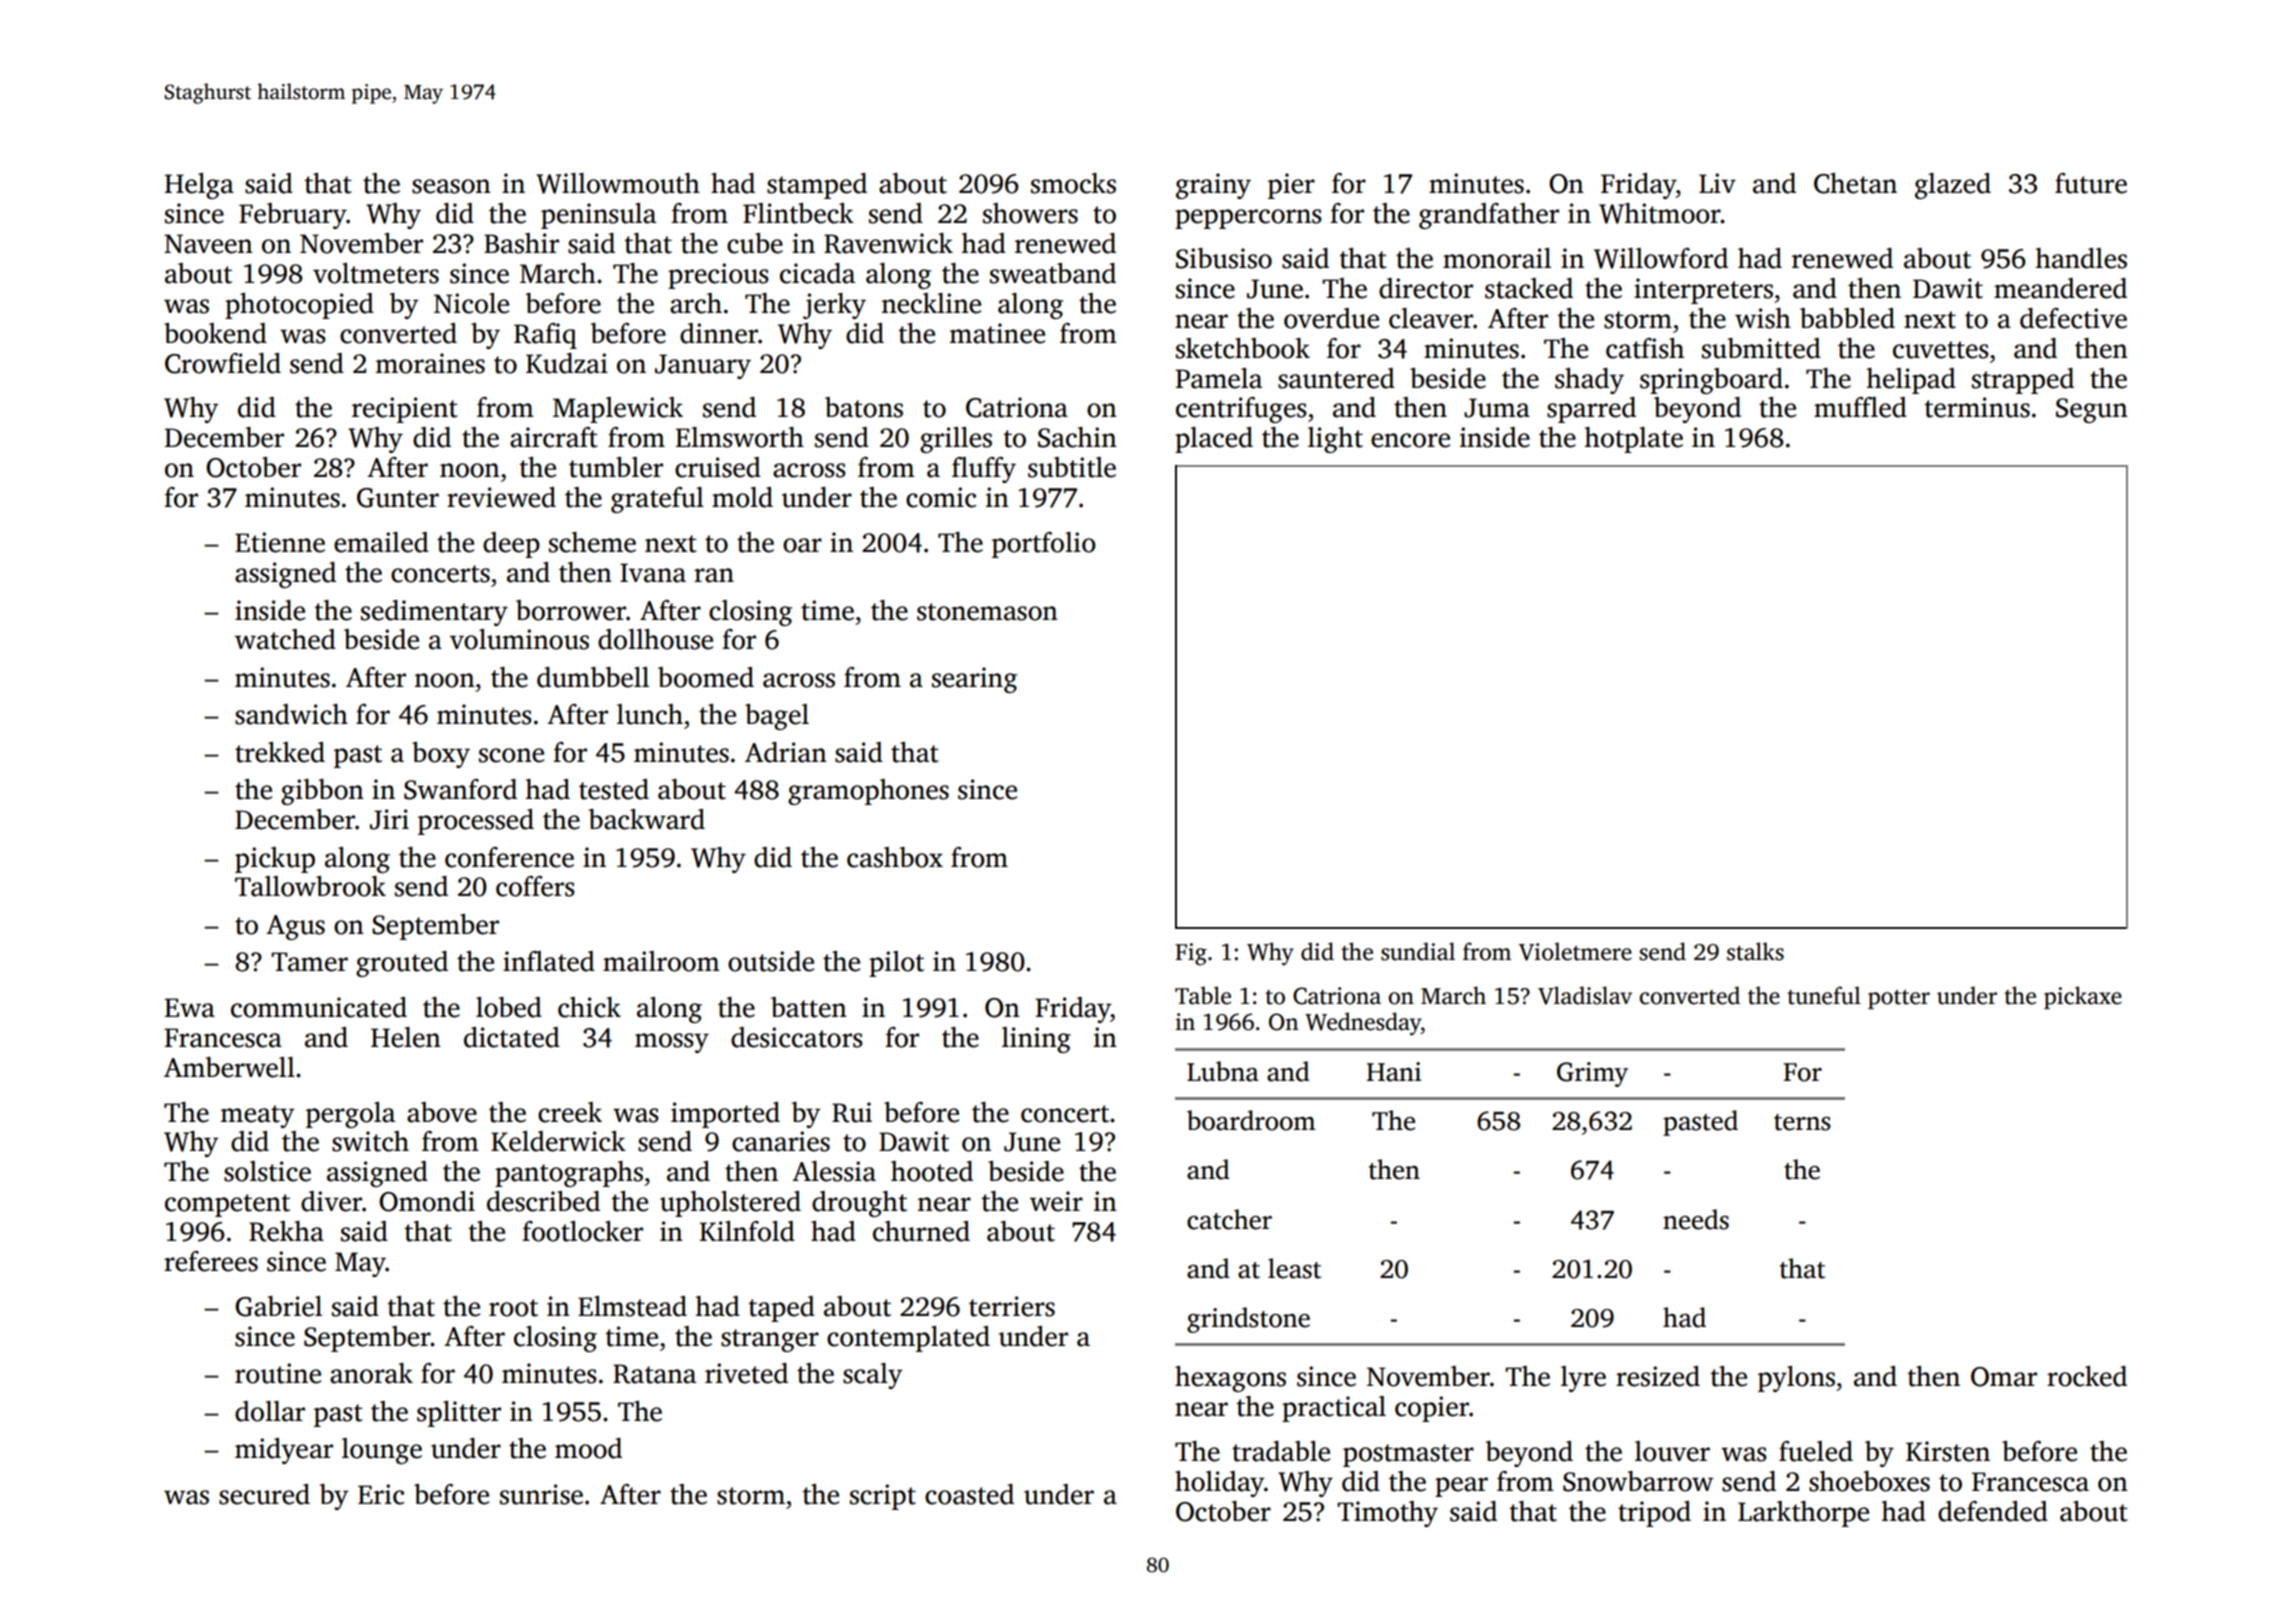 This document has width=2292, height=1620. What do you see at coordinates (974, 680) in the document?
I see `searing` at bounding box center [974, 680].
